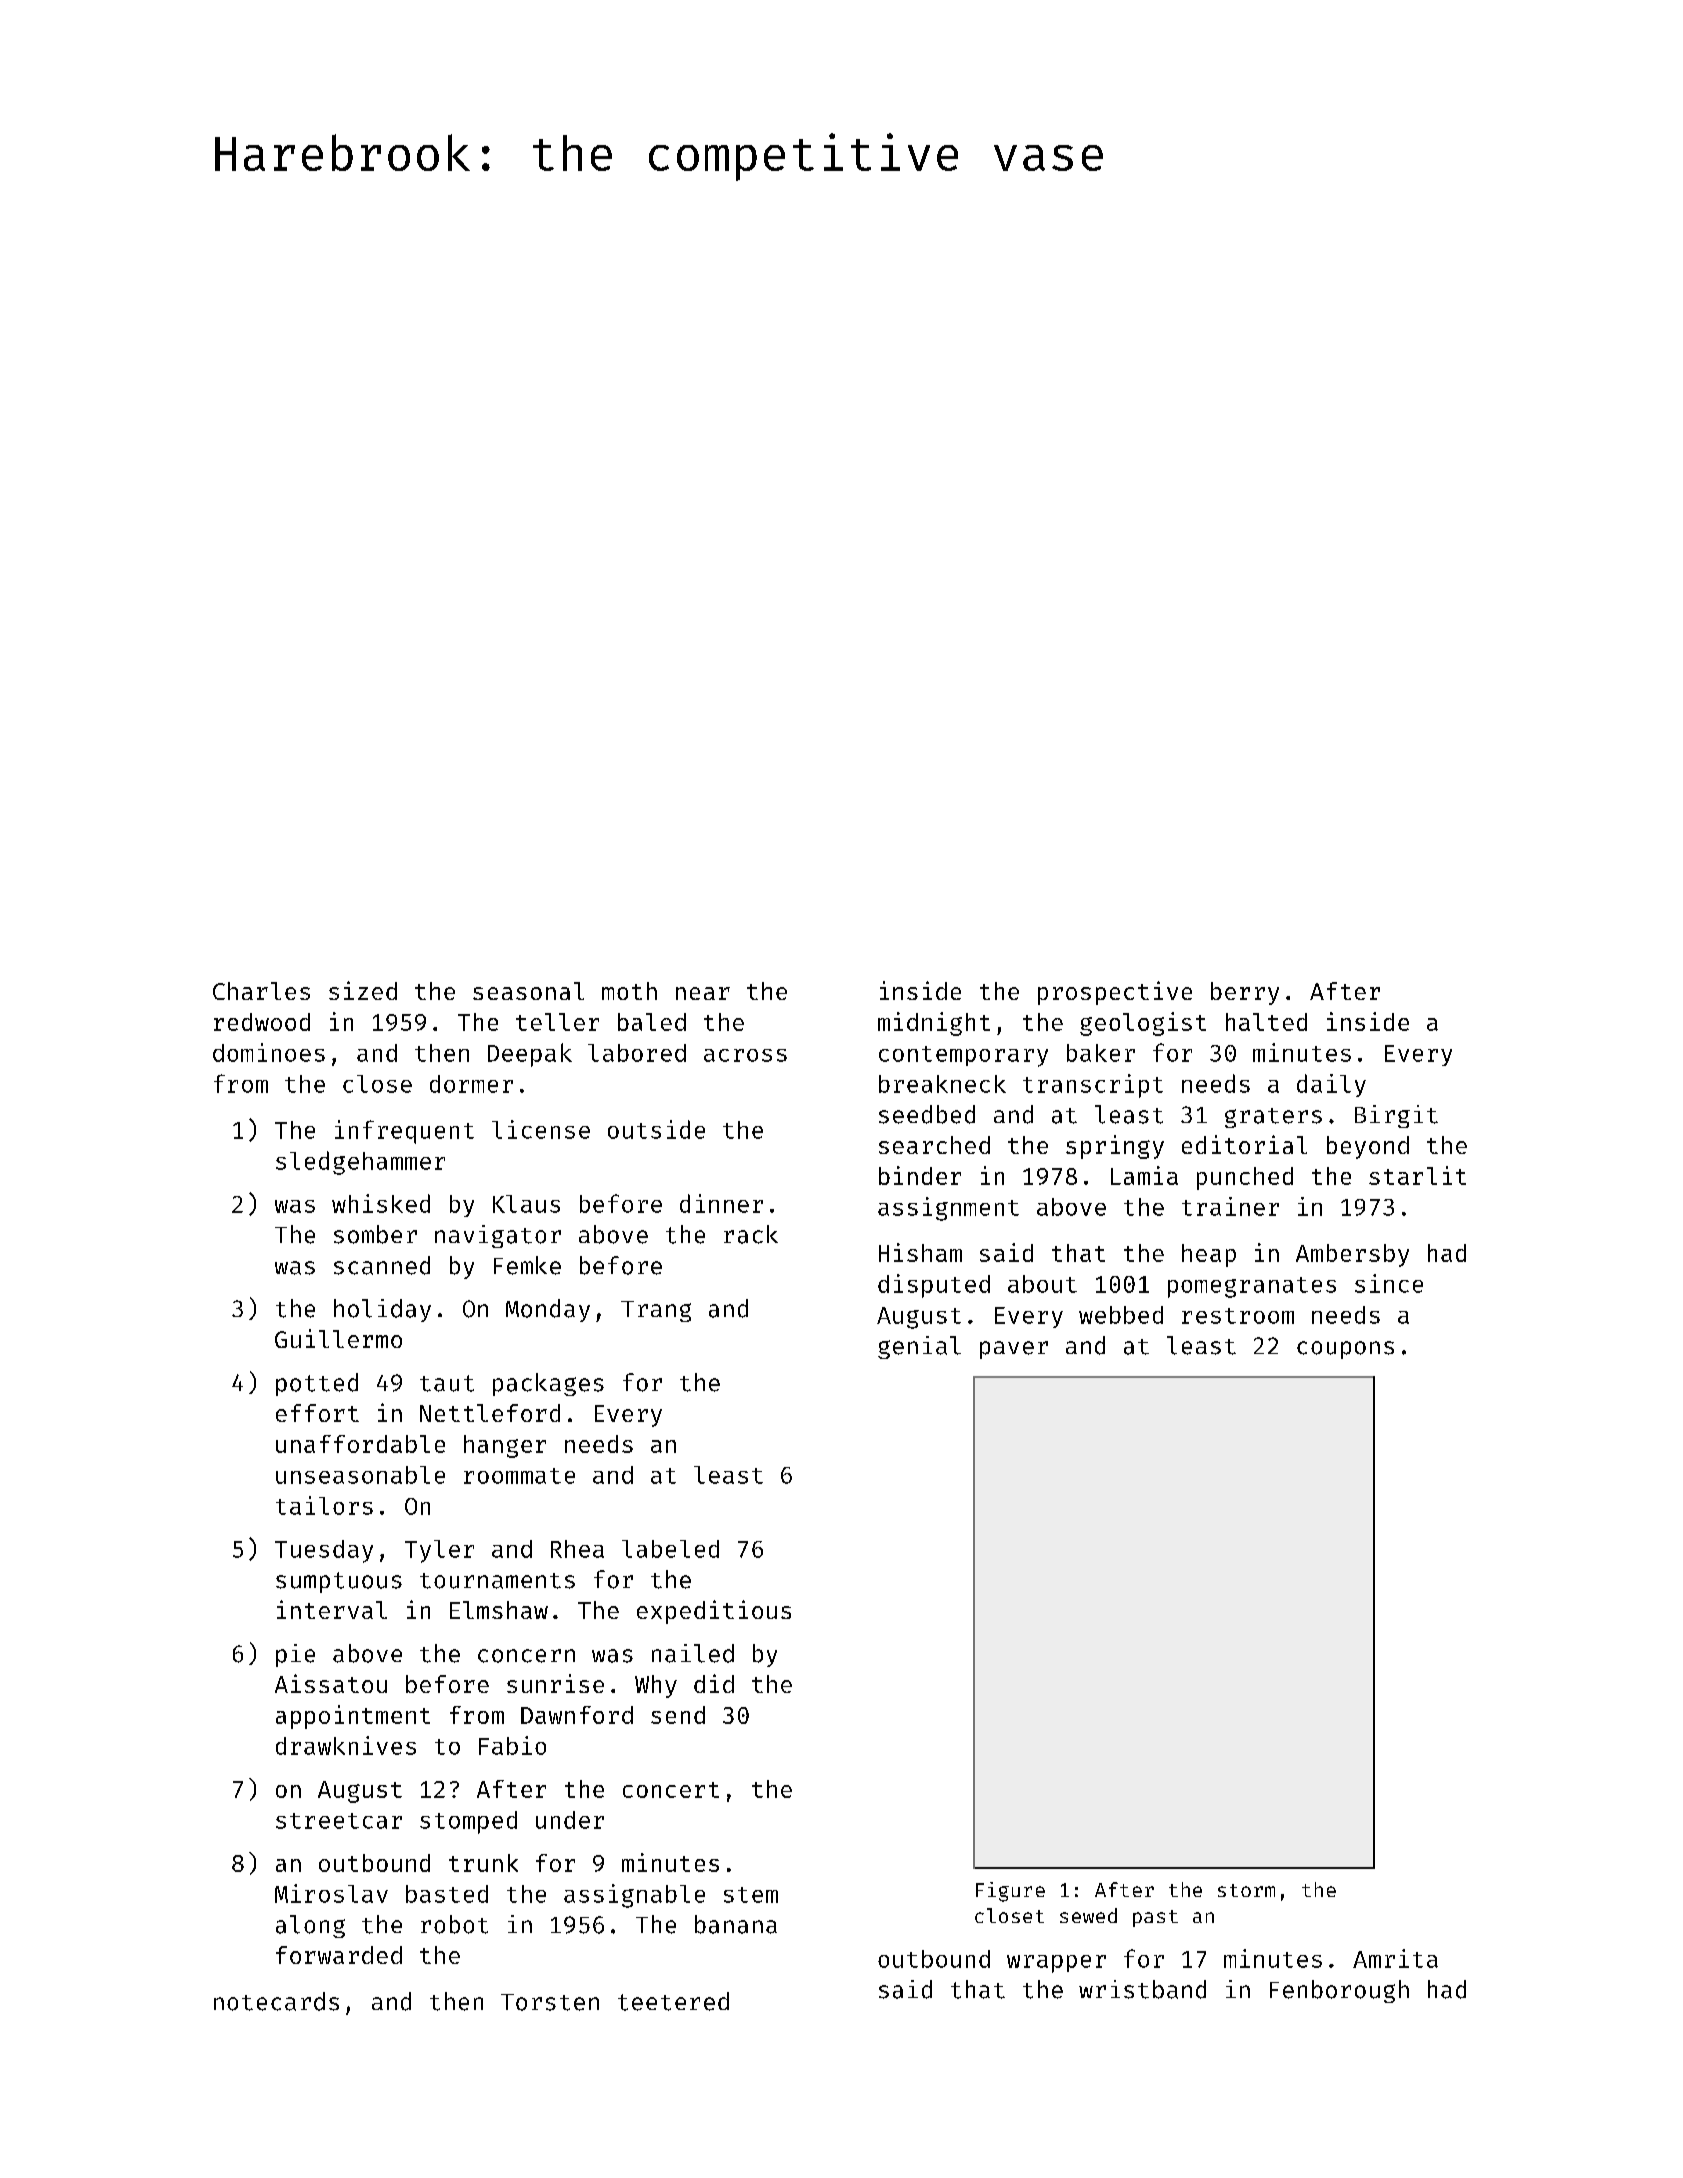  What do you see at coordinates (1245, 1178) in the page?
I see `punched` at bounding box center [1245, 1178].
